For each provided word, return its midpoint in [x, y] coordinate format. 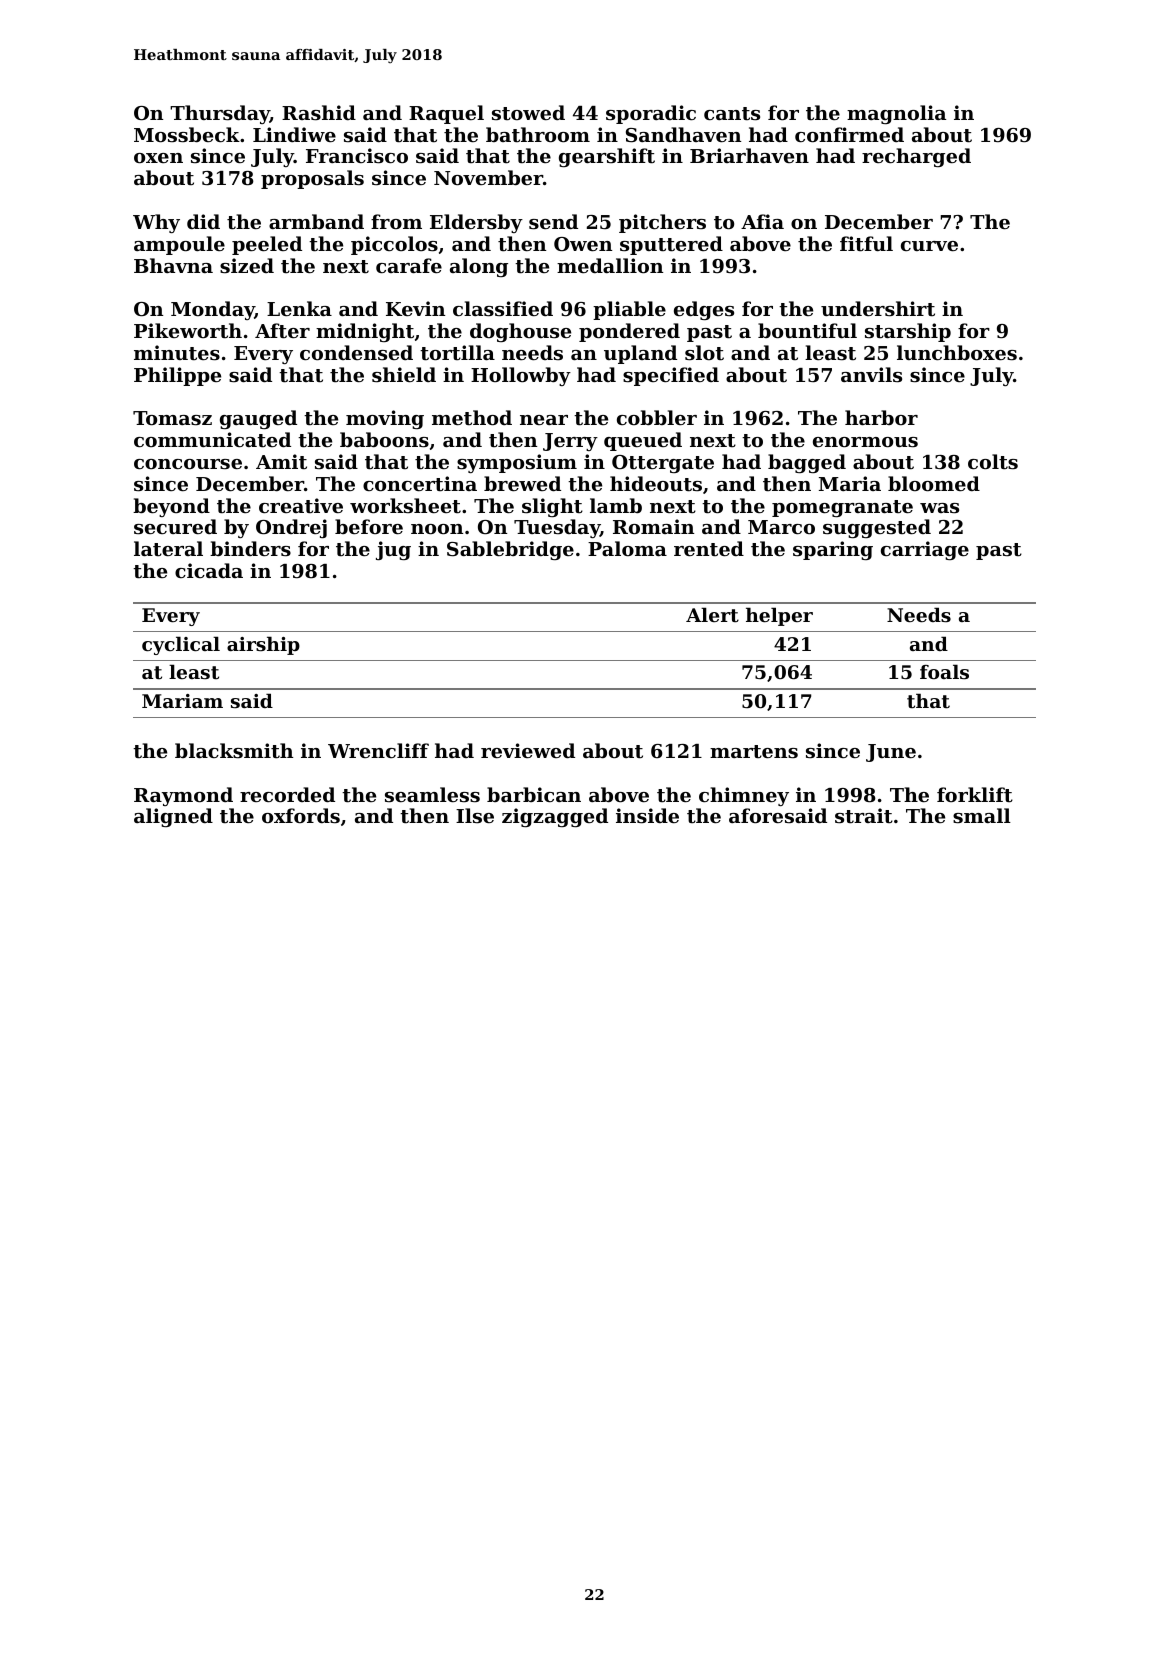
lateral [168, 549]
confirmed [849, 134]
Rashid [319, 113]
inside [647, 816]
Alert [712, 615]
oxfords [301, 815]
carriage [925, 550]
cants [732, 114]
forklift [975, 795]
